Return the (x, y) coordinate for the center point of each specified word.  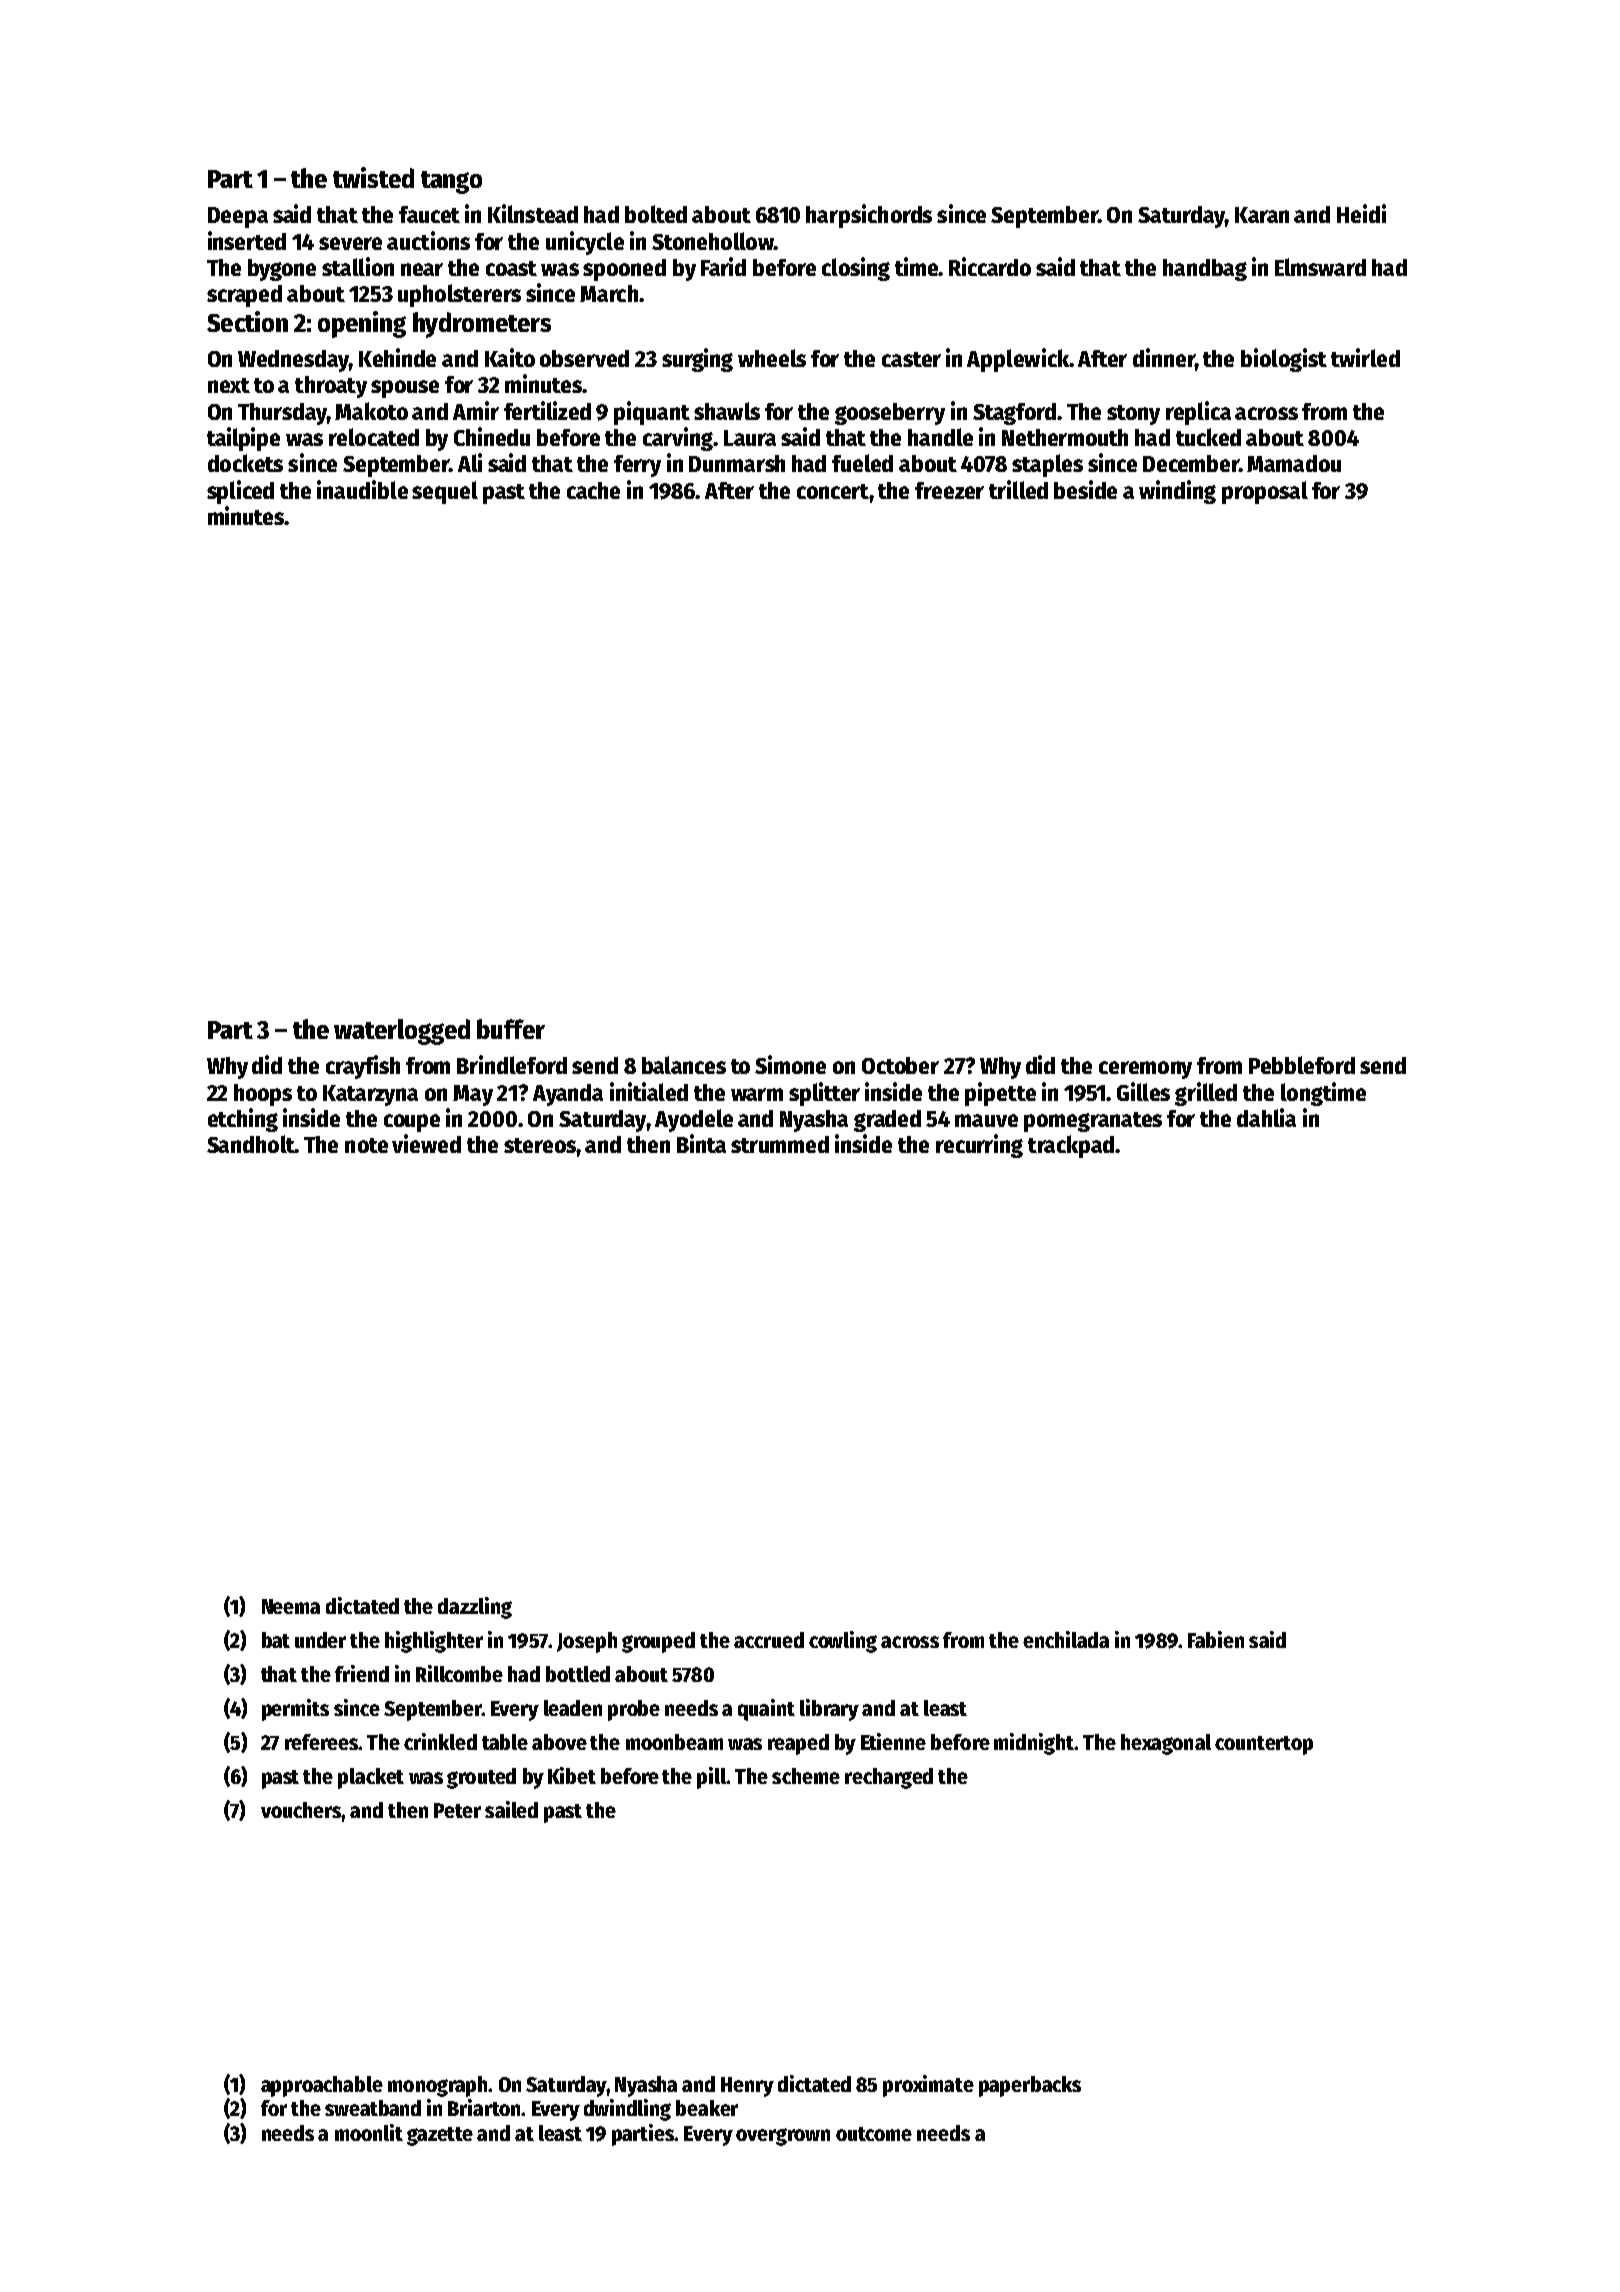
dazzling (475, 1608)
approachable (322, 2086)
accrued (769, 1640)
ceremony (1145, 1070)
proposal (1265, 492)
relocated (374, 437)
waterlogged (402, 1032)
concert (833, 491)
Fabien (1216, 1639)
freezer (949, 490)
